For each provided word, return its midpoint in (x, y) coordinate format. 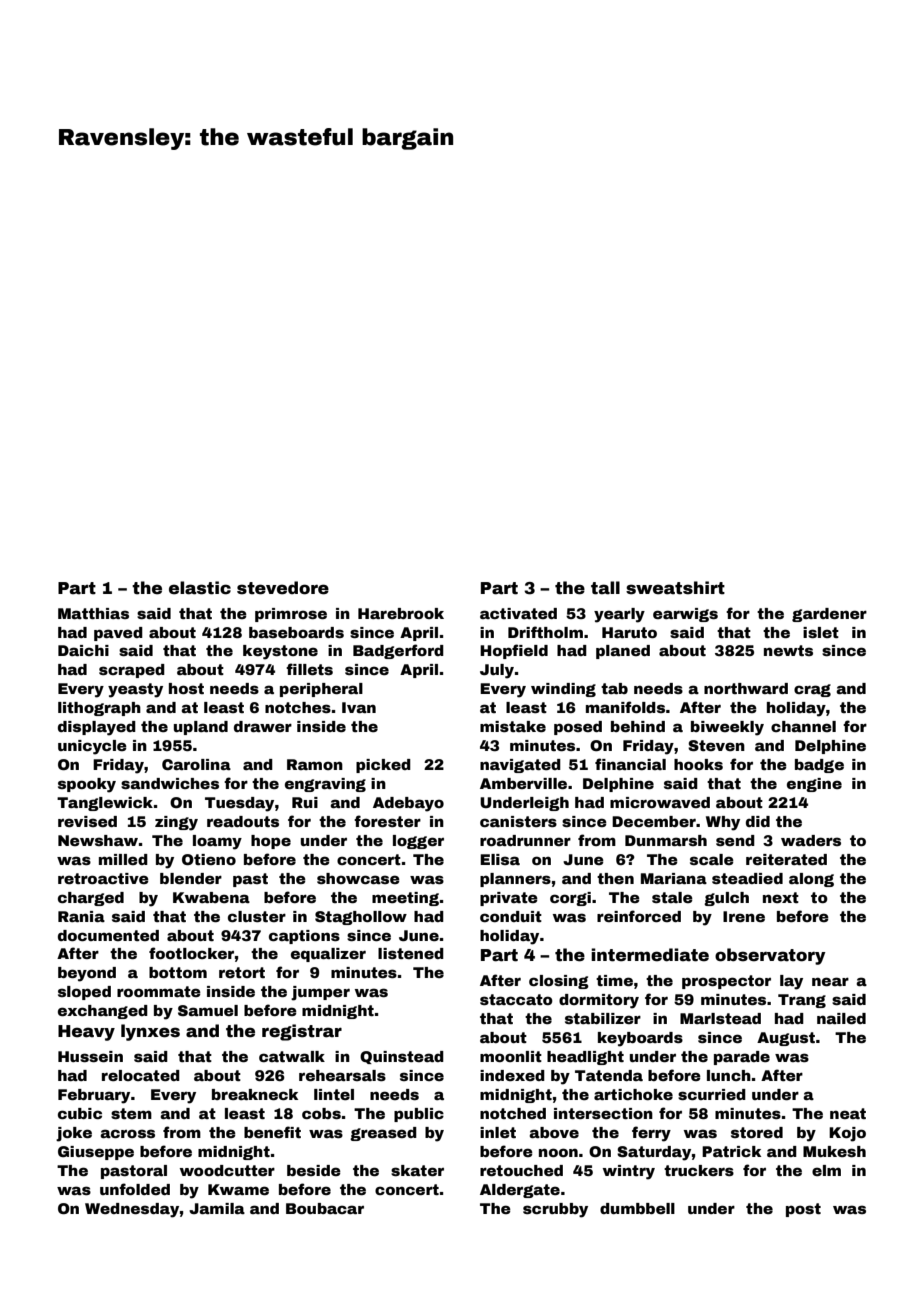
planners (515, 880)
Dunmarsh (666, 840)
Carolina (196, 764)
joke (74, 1134)
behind (638, 726)
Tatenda (609, 1075)
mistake (513, 726)
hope (271, 842)
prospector (726, 982)
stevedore (283, 588)
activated (518, 613)
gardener (829, 615)
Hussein (90, 1056)
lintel (334, 1094)
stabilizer (603, 1018)
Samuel (208, 1010)
